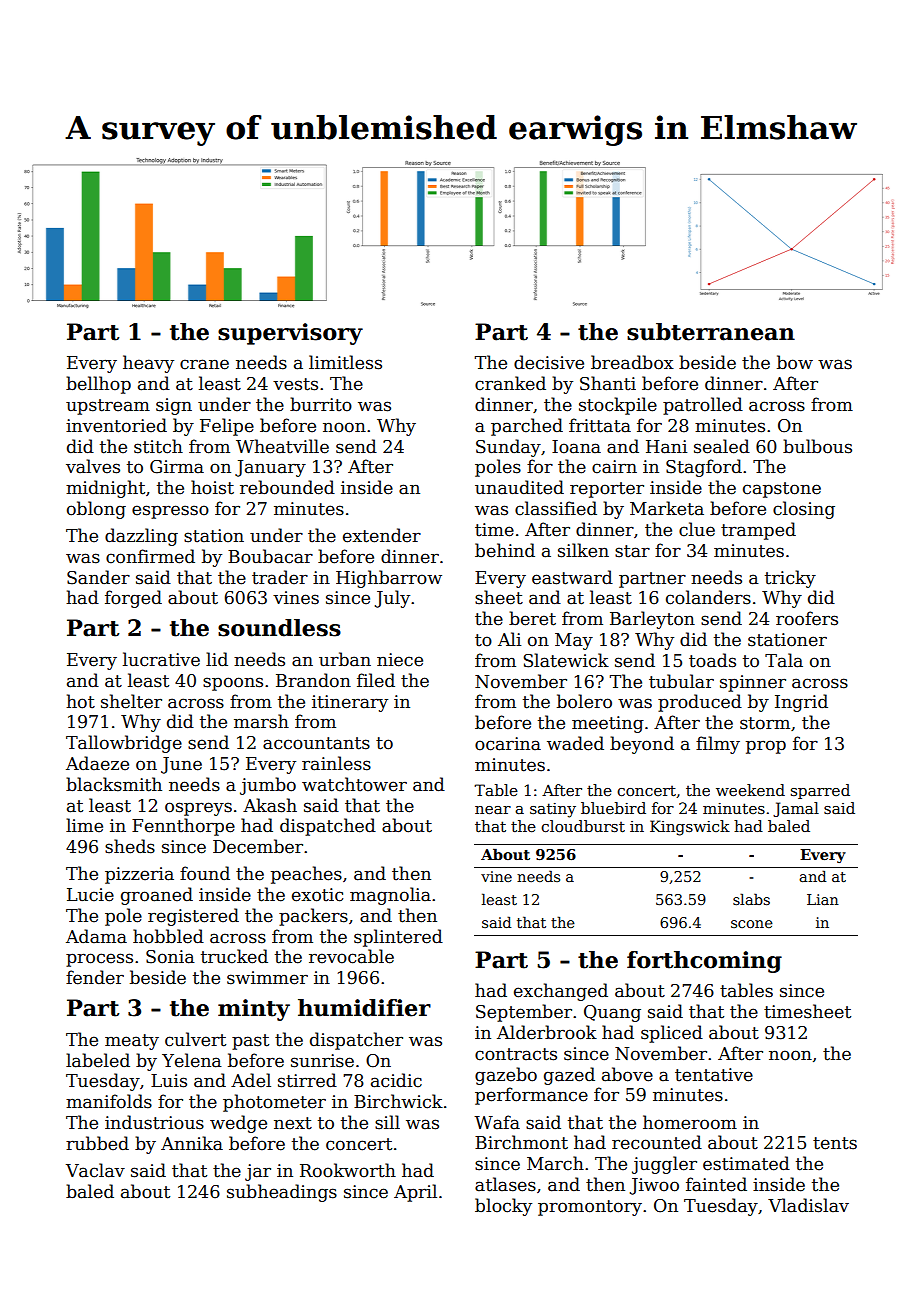  Describe the element at coordinates (503, 1207) in the document. I see `blocky` at that location.
